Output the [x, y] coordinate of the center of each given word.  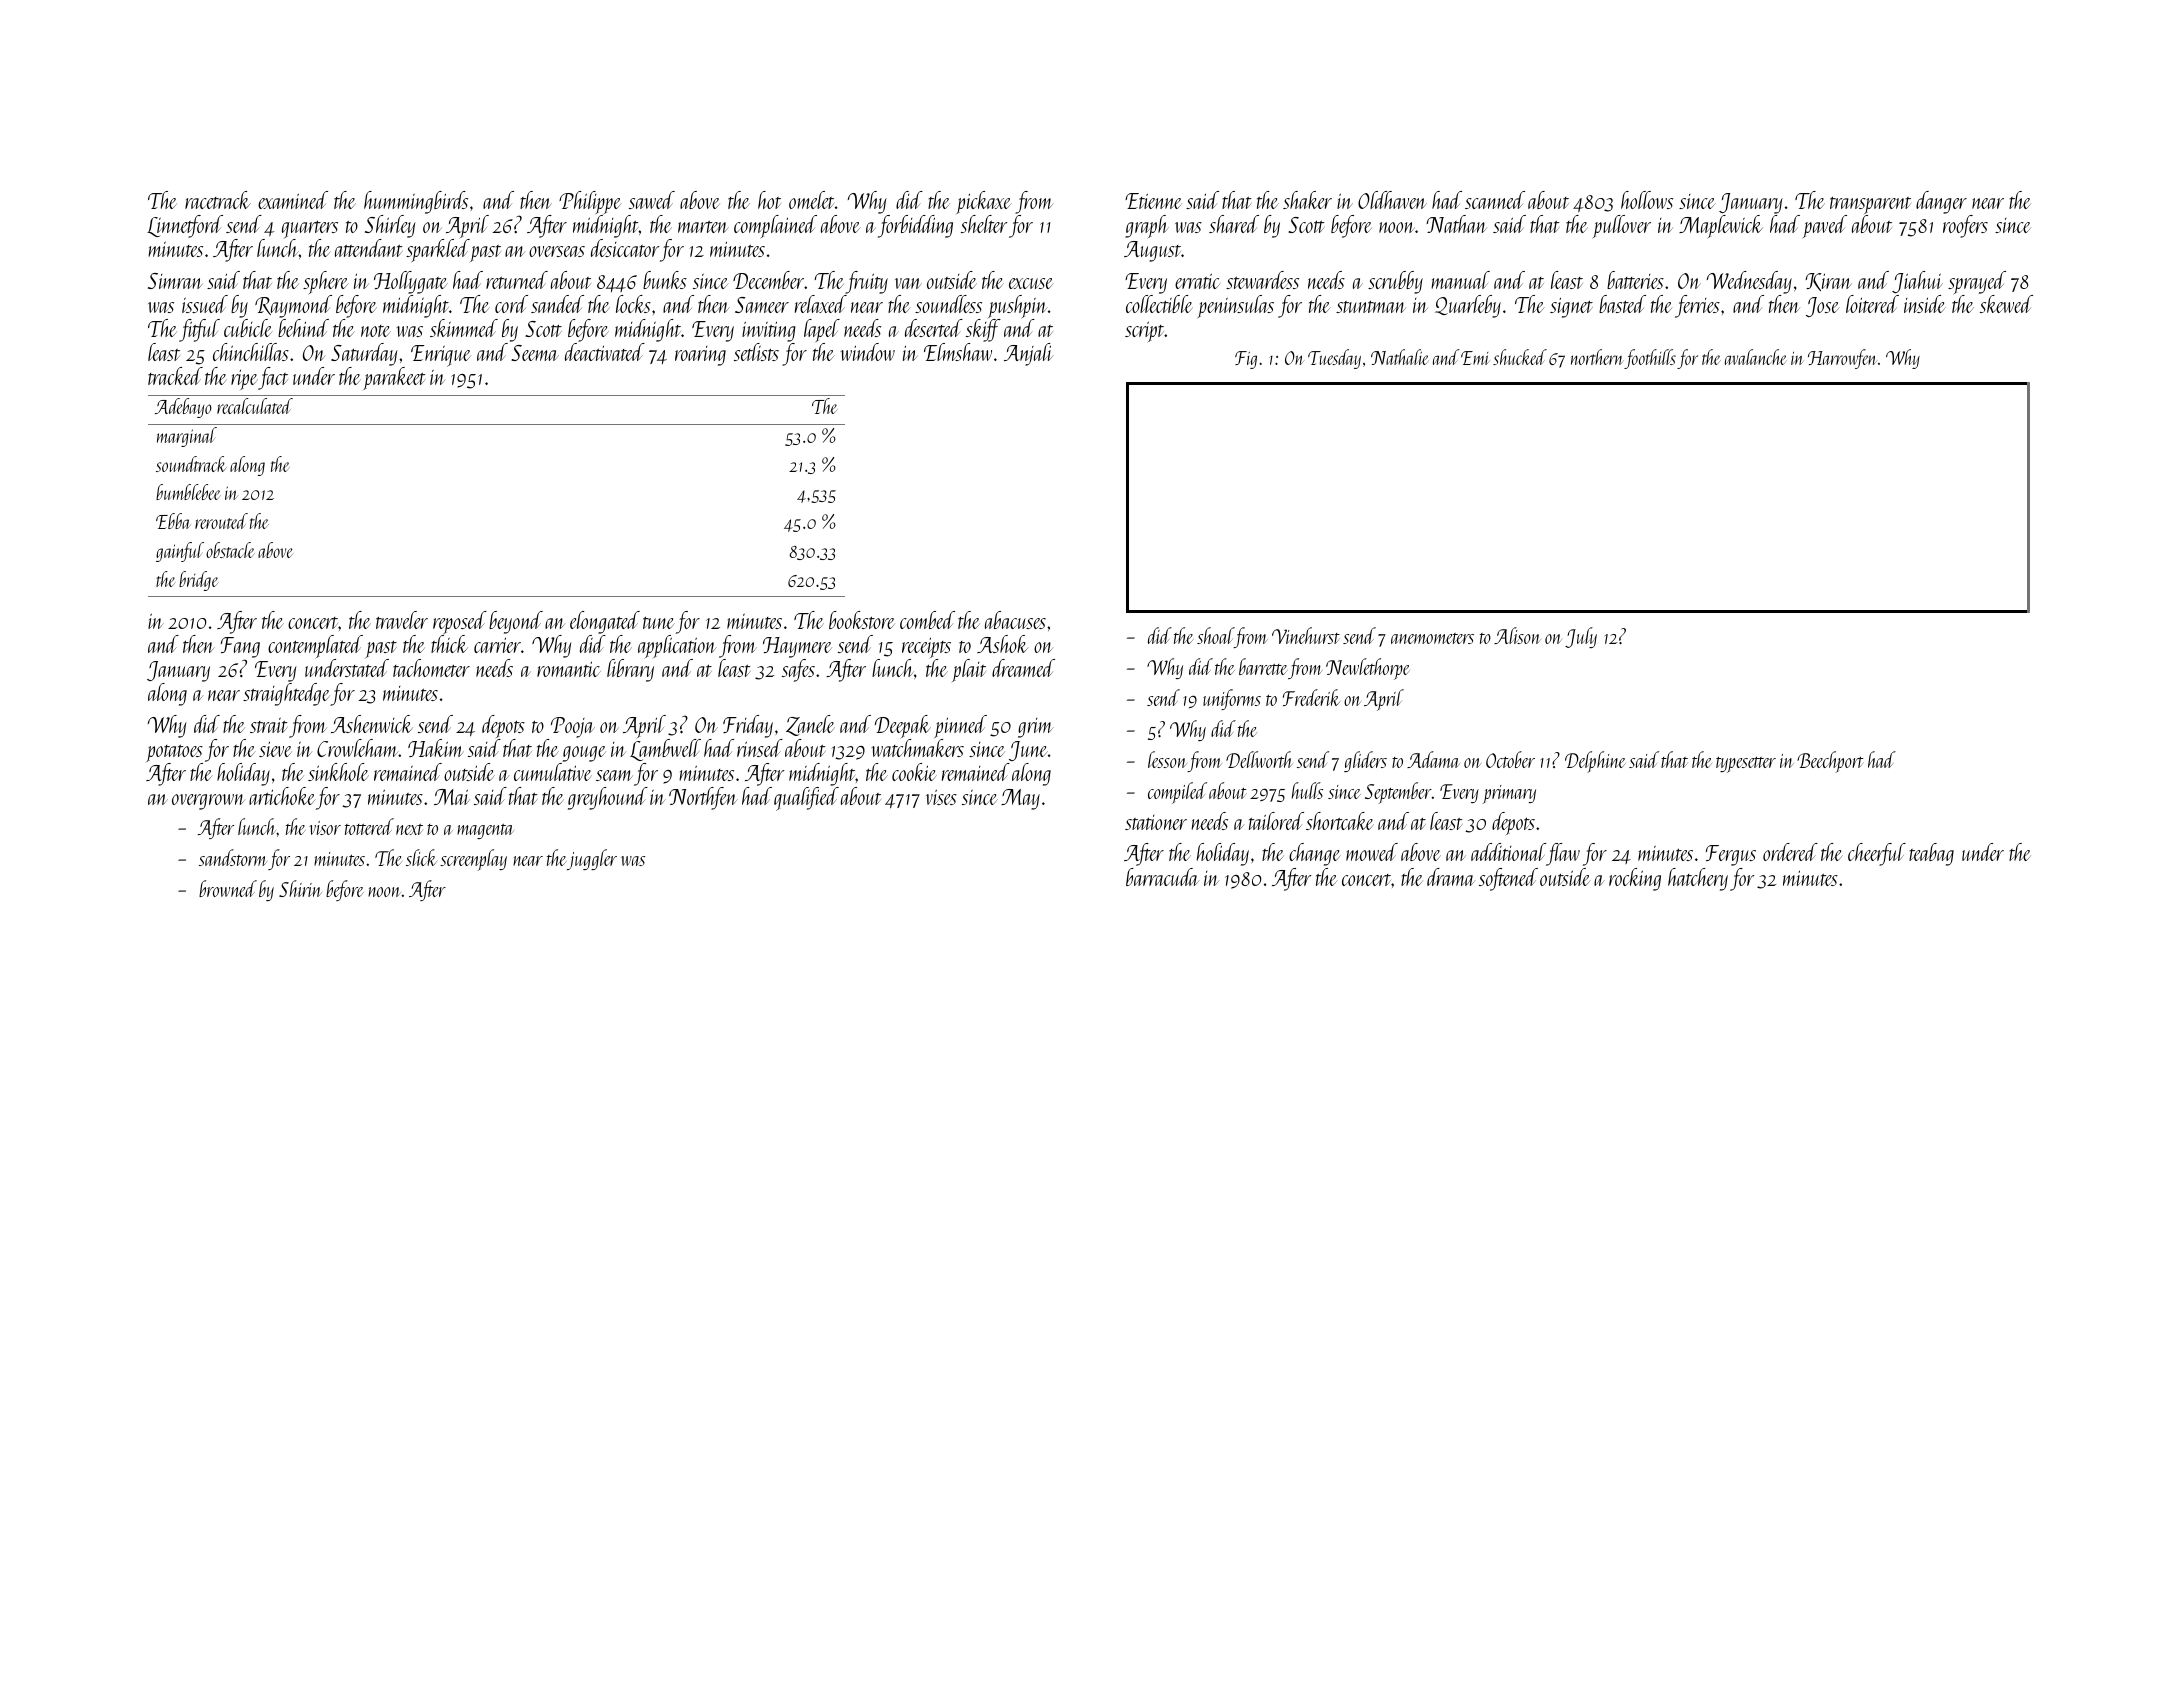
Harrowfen [1842, 359]
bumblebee [188, 492]
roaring [700, 356]
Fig [1246, 360]
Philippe [590, 203]
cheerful [1877, 854]
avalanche [1756, 357]
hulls [1307, 790]
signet [1571, 308]
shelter [984, 224]
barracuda [1162, 877]
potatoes [174, 753]
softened [1508, 879]
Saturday [364, 354]
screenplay [473, 860]
